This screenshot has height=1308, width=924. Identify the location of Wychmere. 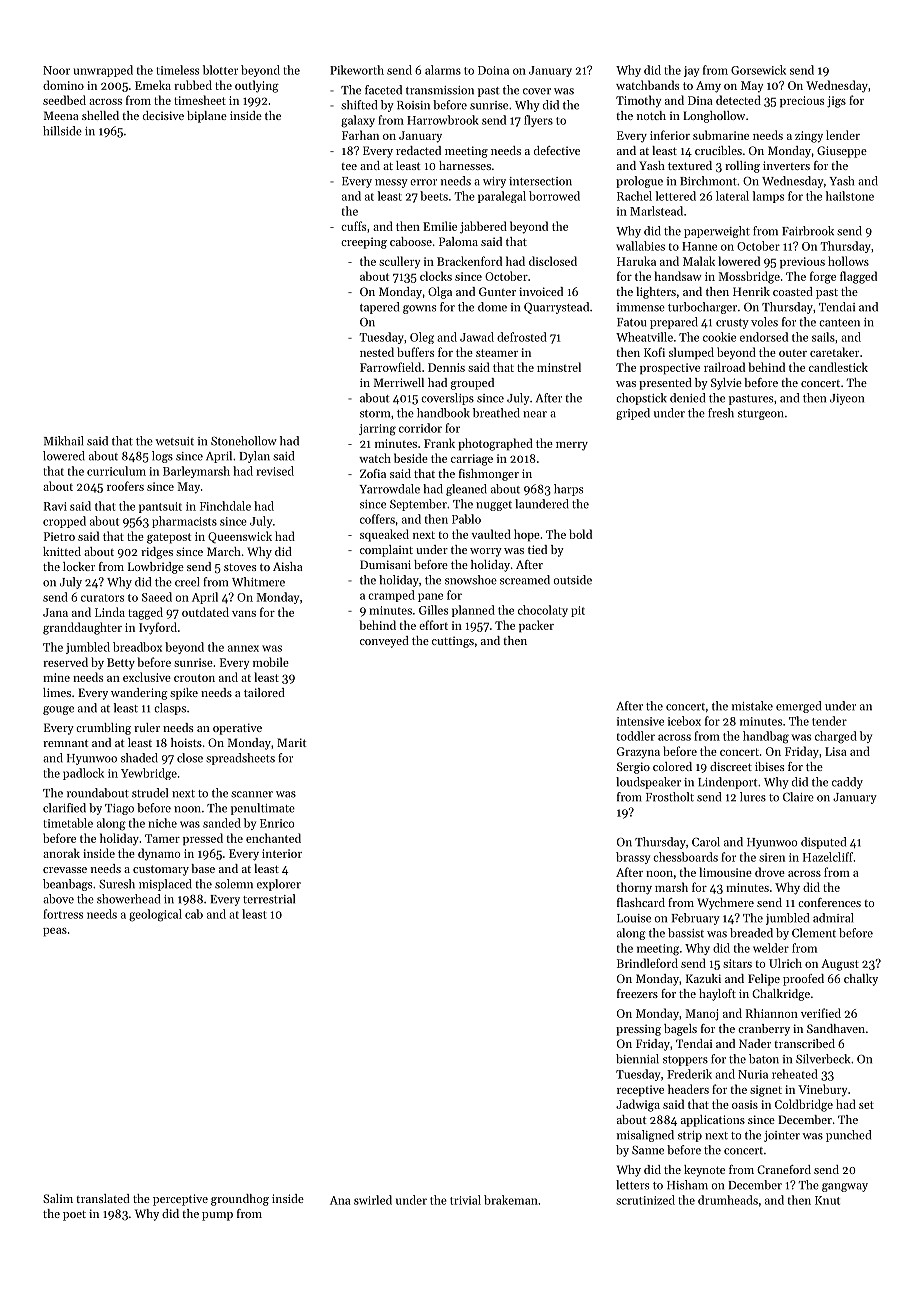
(725, 904).
